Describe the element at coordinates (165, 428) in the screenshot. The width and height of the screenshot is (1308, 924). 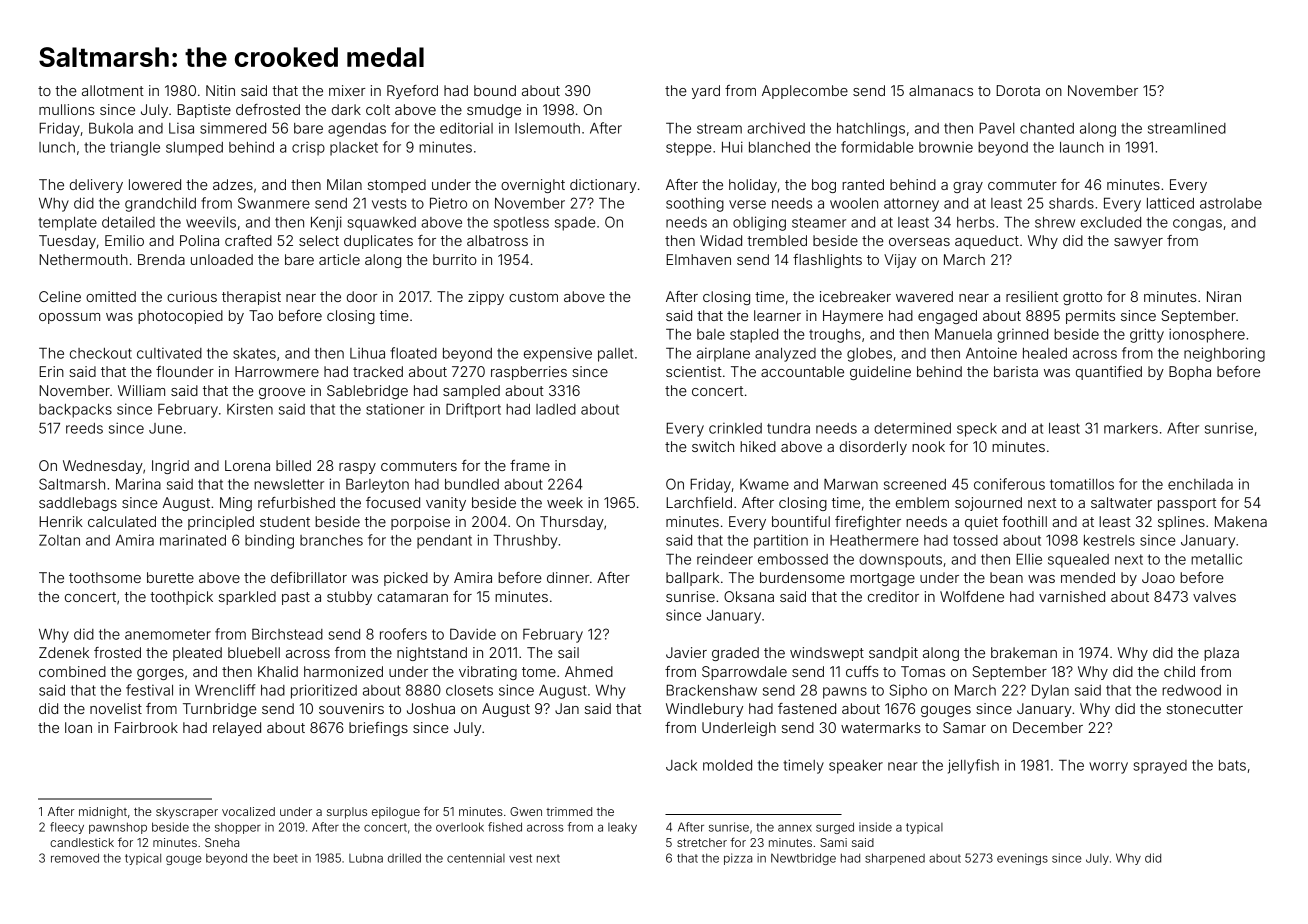
I see `June` at that location.
